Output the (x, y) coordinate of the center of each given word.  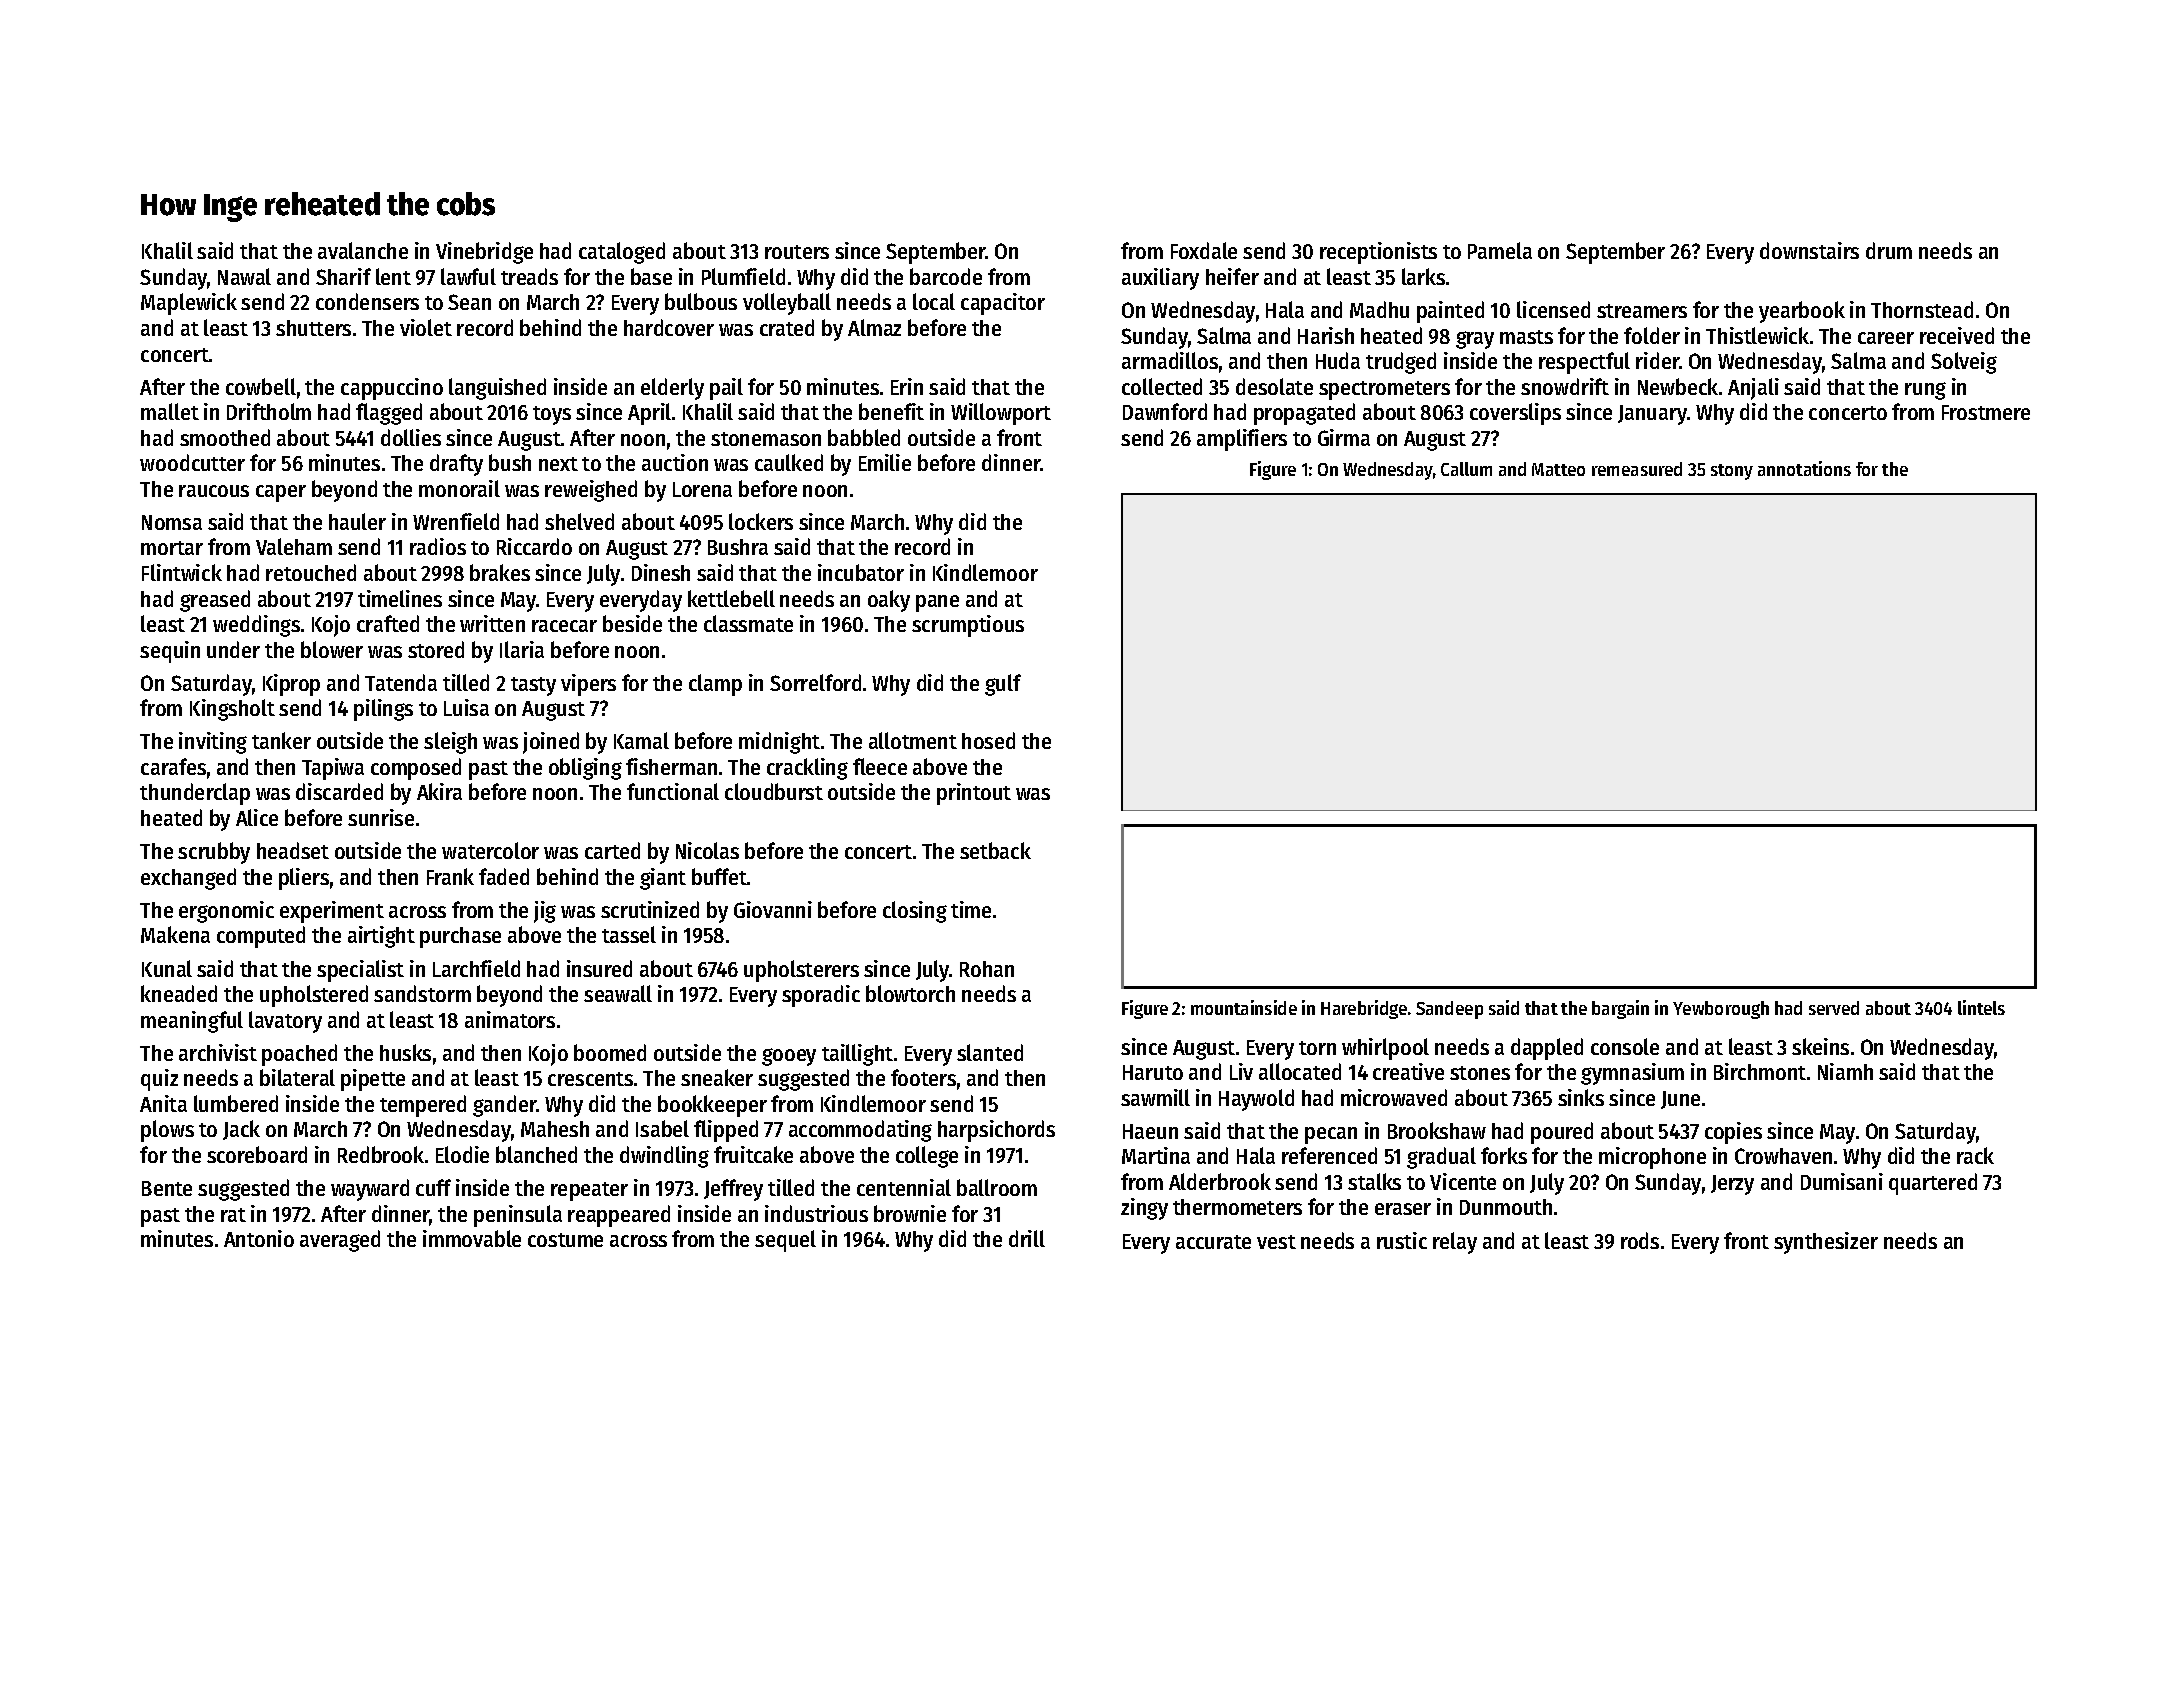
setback (995, 850)
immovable (472, 1238)
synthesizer (1826, 1243)
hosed (988, 740)
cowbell (261, 386)
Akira (439, 791)
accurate (1213, 1242)
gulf (1003, 685)
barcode (946, 276)
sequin (170, 652)
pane (937, 603)
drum (1889, 250)
